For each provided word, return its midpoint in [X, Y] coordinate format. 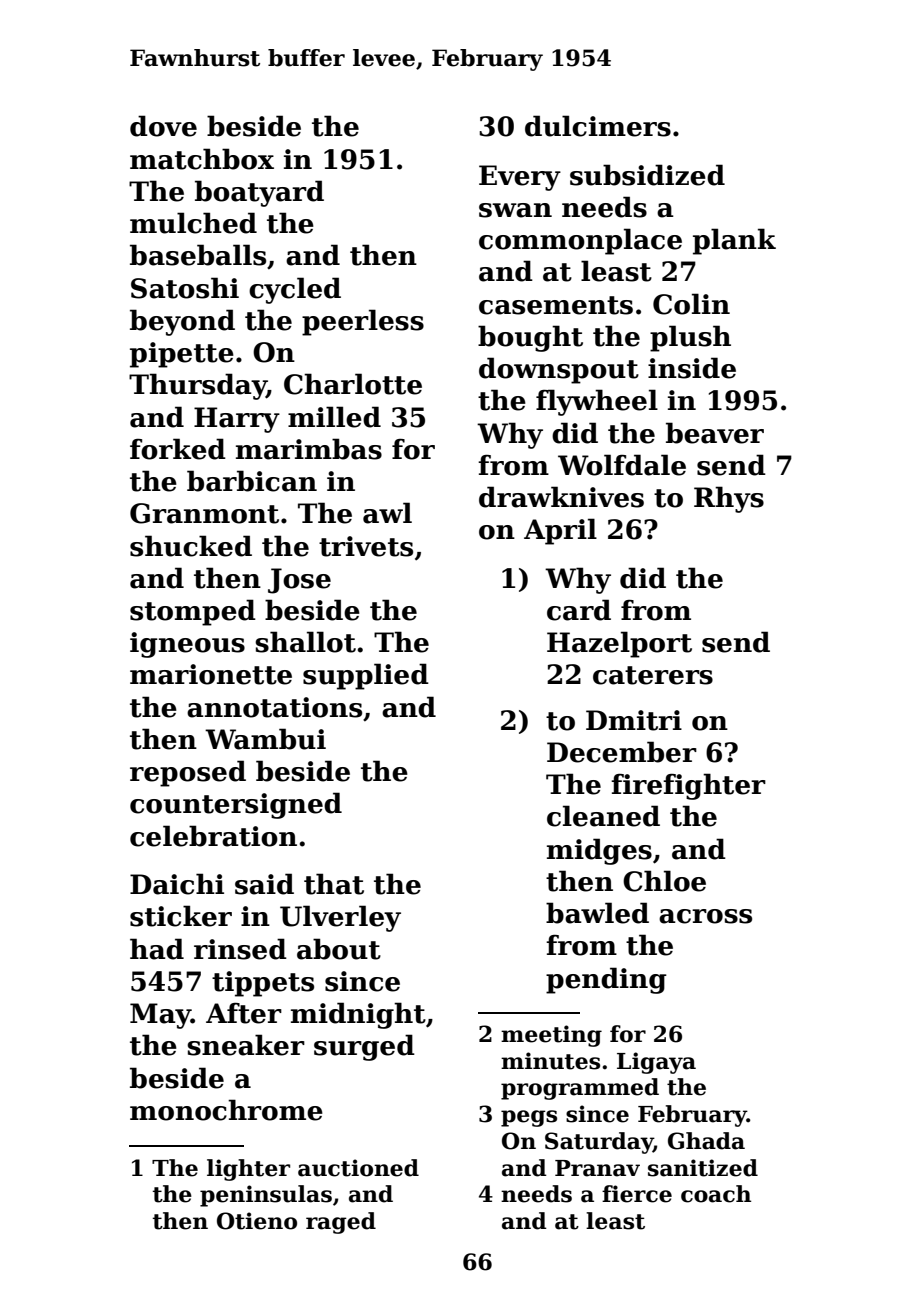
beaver [715, 433]
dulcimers [598, 126]
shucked [191, 546]
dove [163, 126]
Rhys [729, 499]
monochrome [226, 1110]
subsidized [647, 175]
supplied [366, 676]
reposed [188, 773]
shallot [305, 642]
